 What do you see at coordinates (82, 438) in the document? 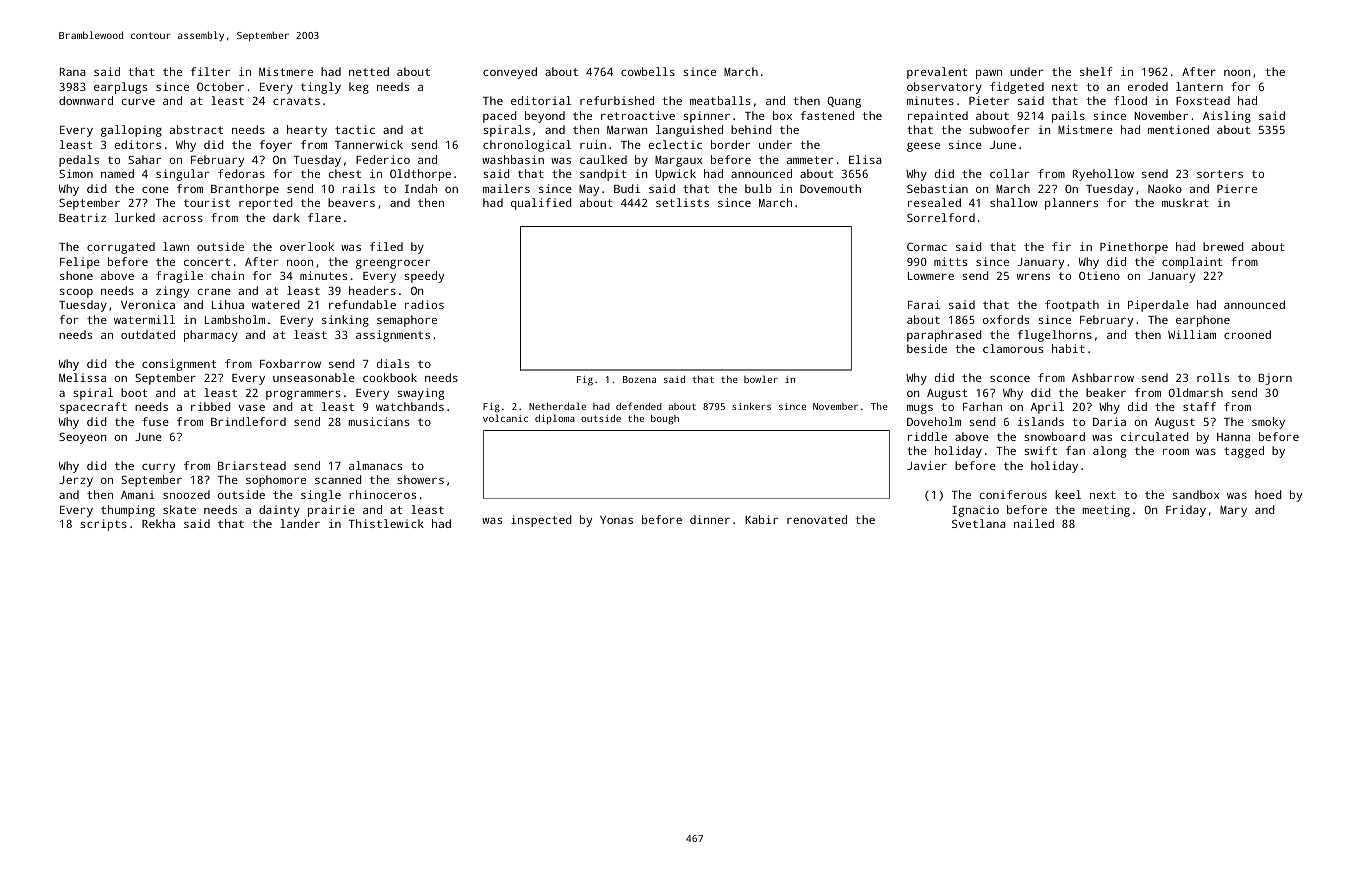
I see `Seoyeon` at bounding box center [82, 438].
